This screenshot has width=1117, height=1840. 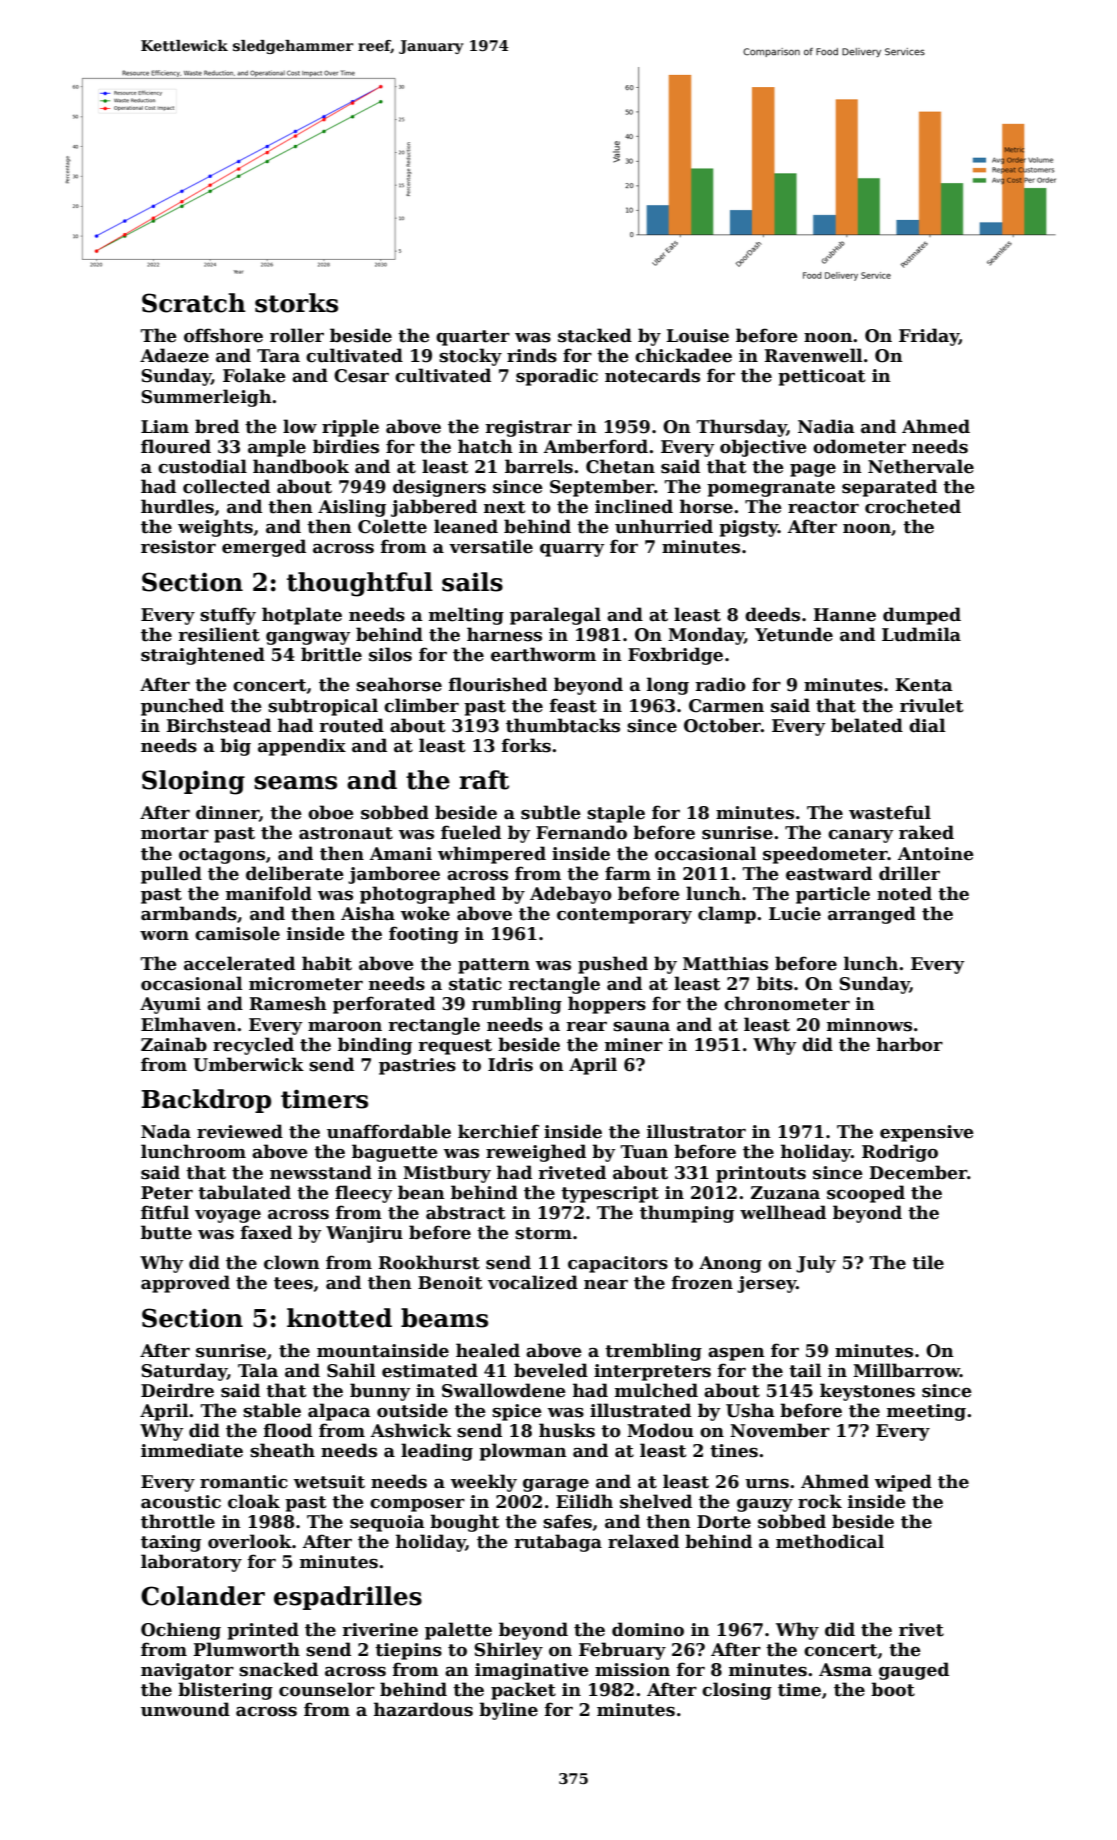 What do you see at coordinates (913, 506) in the screenshot?
I see `crocheted` at bounding box center [913, 506].
